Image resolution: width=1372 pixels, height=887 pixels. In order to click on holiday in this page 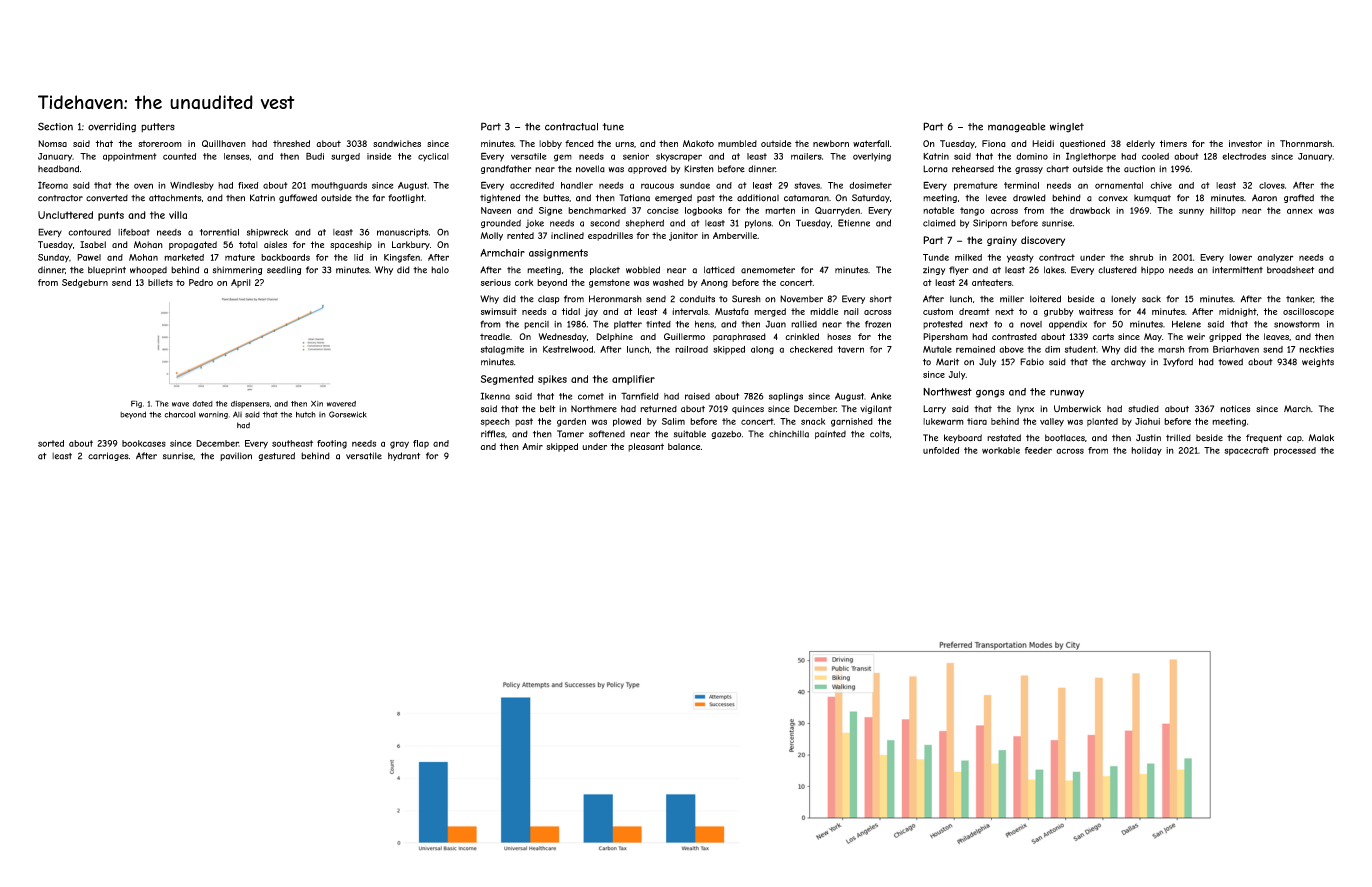, I will do `click(1146, 451)`.
